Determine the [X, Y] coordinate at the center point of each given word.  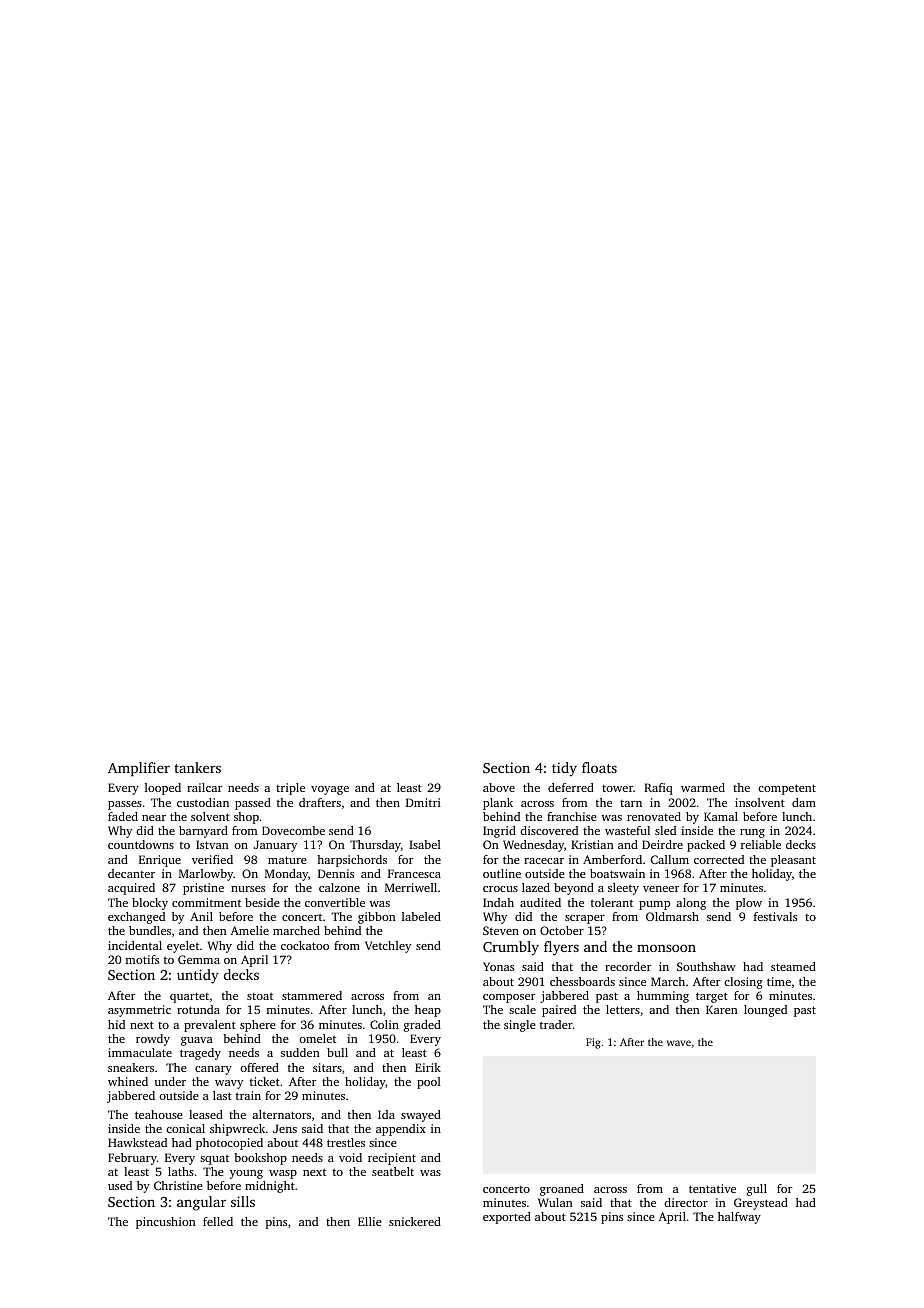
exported [507, 1218]
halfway [739, 1218]
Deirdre [662, 844]
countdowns [141, 844]
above [499, 787]
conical [185, 1128]
